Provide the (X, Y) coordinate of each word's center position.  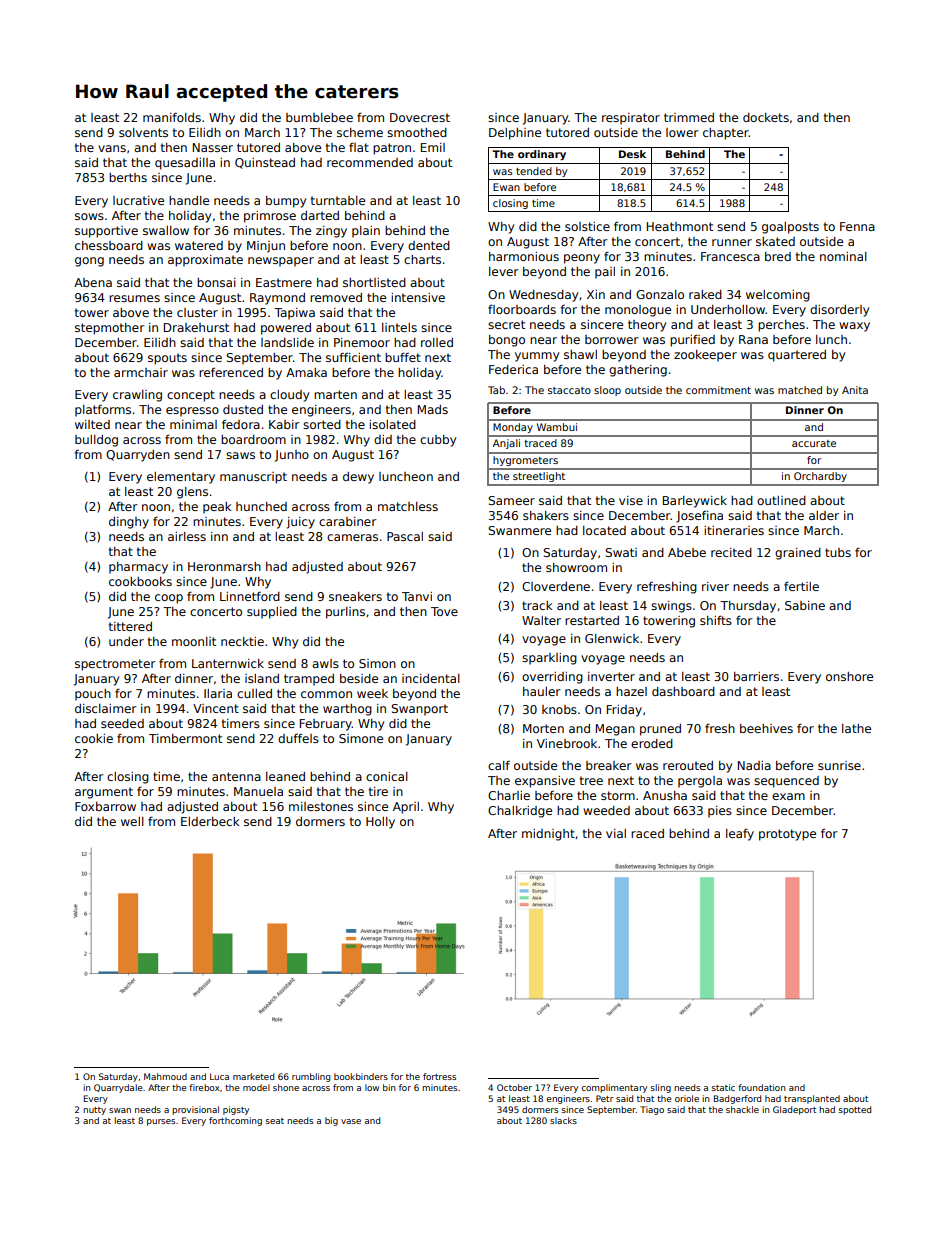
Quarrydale (118, 1088)
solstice (587, 226)
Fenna (857, 226)
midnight (548, 835)
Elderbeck (210, 821)
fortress (439, 1076)
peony (582, 259)
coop (169, 599)
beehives (766, 728)
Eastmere (284, 282)
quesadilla (185, 164)
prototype (787, 835)
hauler (542, 691)
